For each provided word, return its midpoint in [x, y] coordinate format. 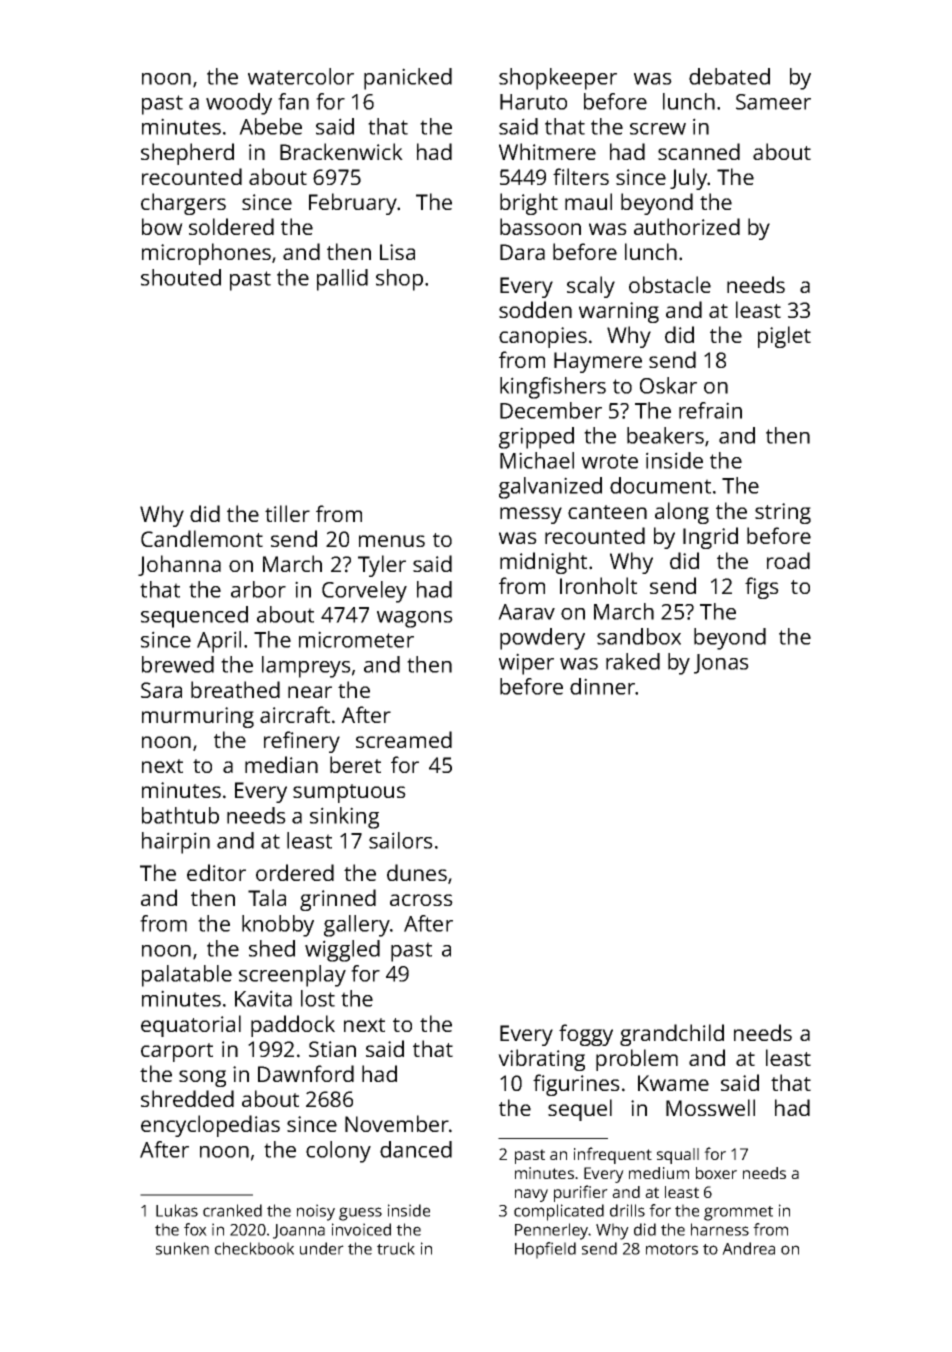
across [421, 900]
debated [729, 76]
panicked [408, 79]
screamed [404, 739]
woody [239, 104]
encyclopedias [210, 1126]
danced [416, 1149]
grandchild [672, 1035]
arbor [258, 589]
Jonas [721, 664]
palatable [187, 976]
